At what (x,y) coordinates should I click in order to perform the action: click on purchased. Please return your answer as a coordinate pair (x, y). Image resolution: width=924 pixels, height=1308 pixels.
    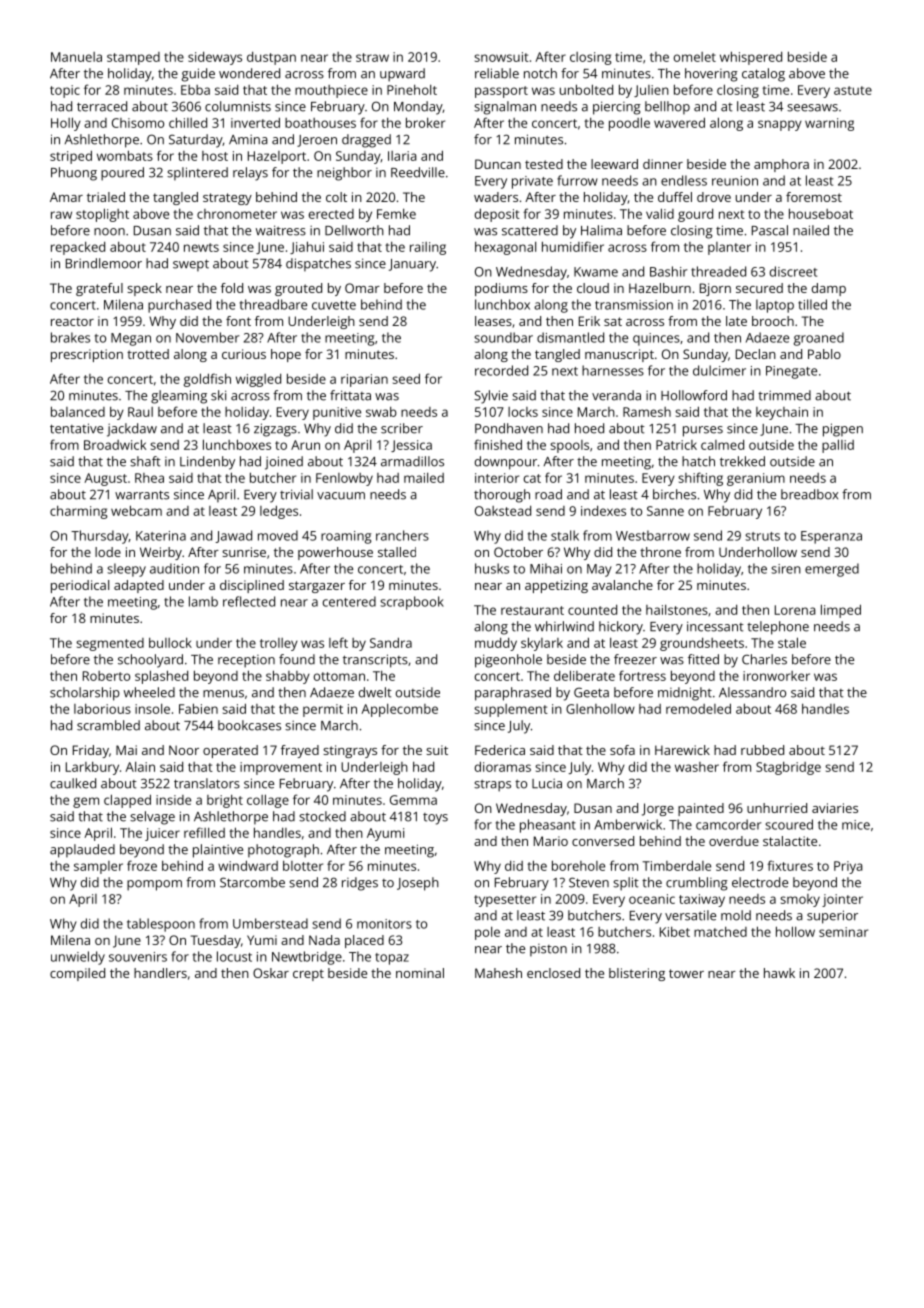
    Looking at the image, I should click on (179, 306).
